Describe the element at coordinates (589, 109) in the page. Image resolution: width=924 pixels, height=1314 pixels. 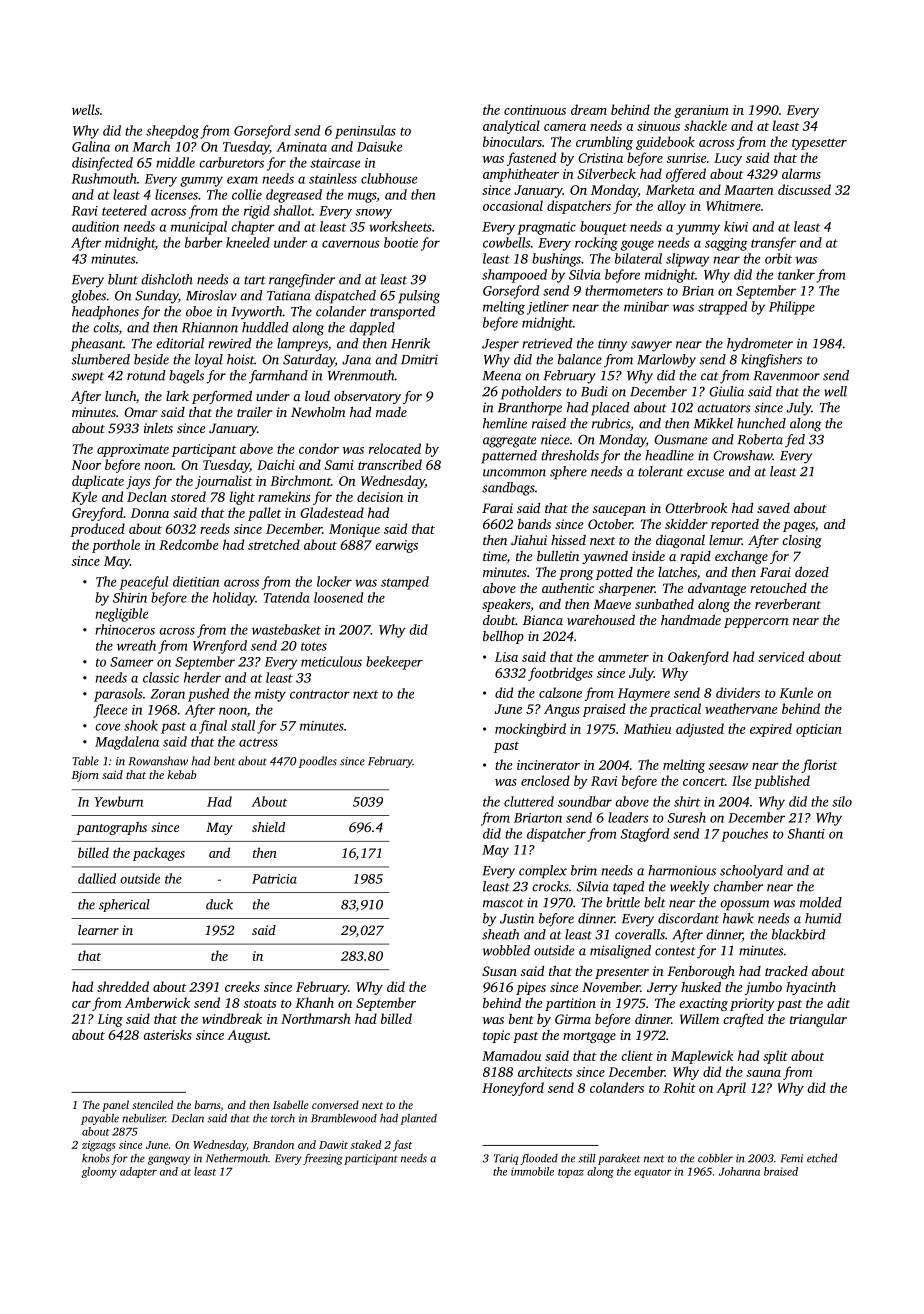
I see `dream` at that location.
